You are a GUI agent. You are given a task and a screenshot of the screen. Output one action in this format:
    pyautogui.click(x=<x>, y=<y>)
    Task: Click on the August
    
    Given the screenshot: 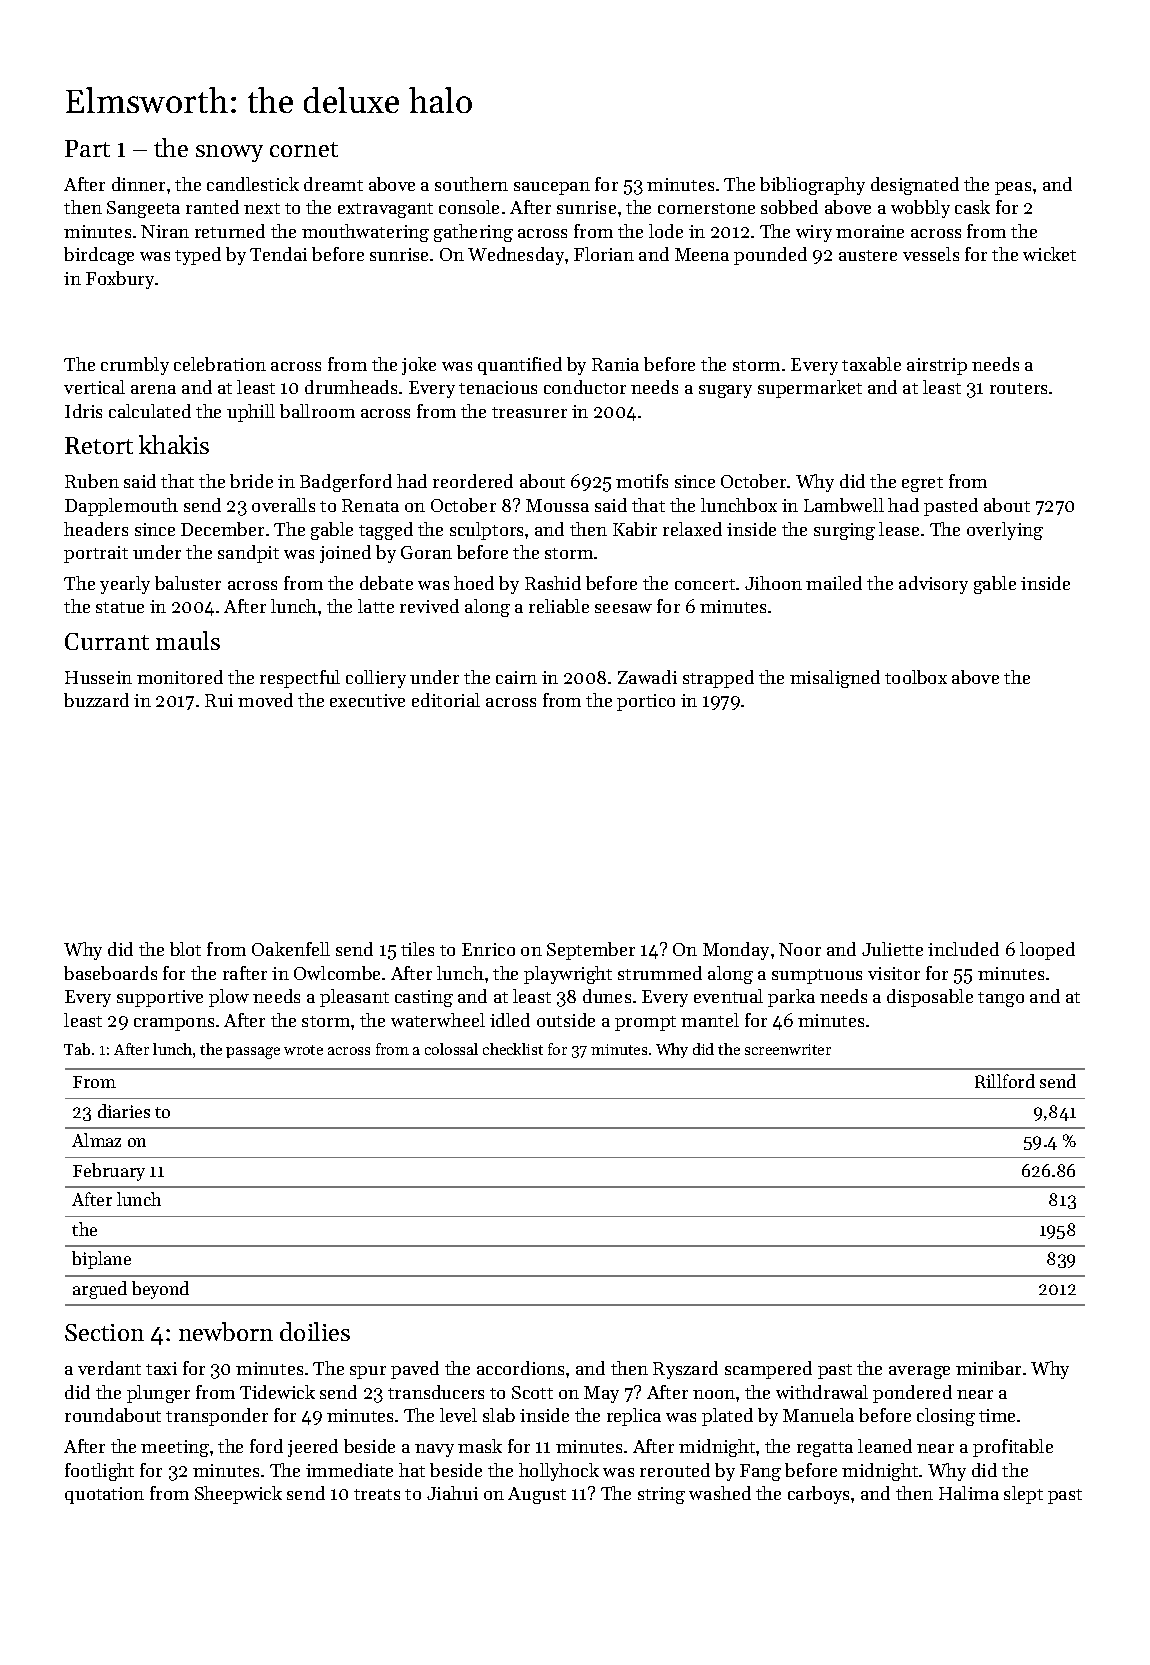 What is the action you would take?
    pyautogui.click(x=537, y=1495)
